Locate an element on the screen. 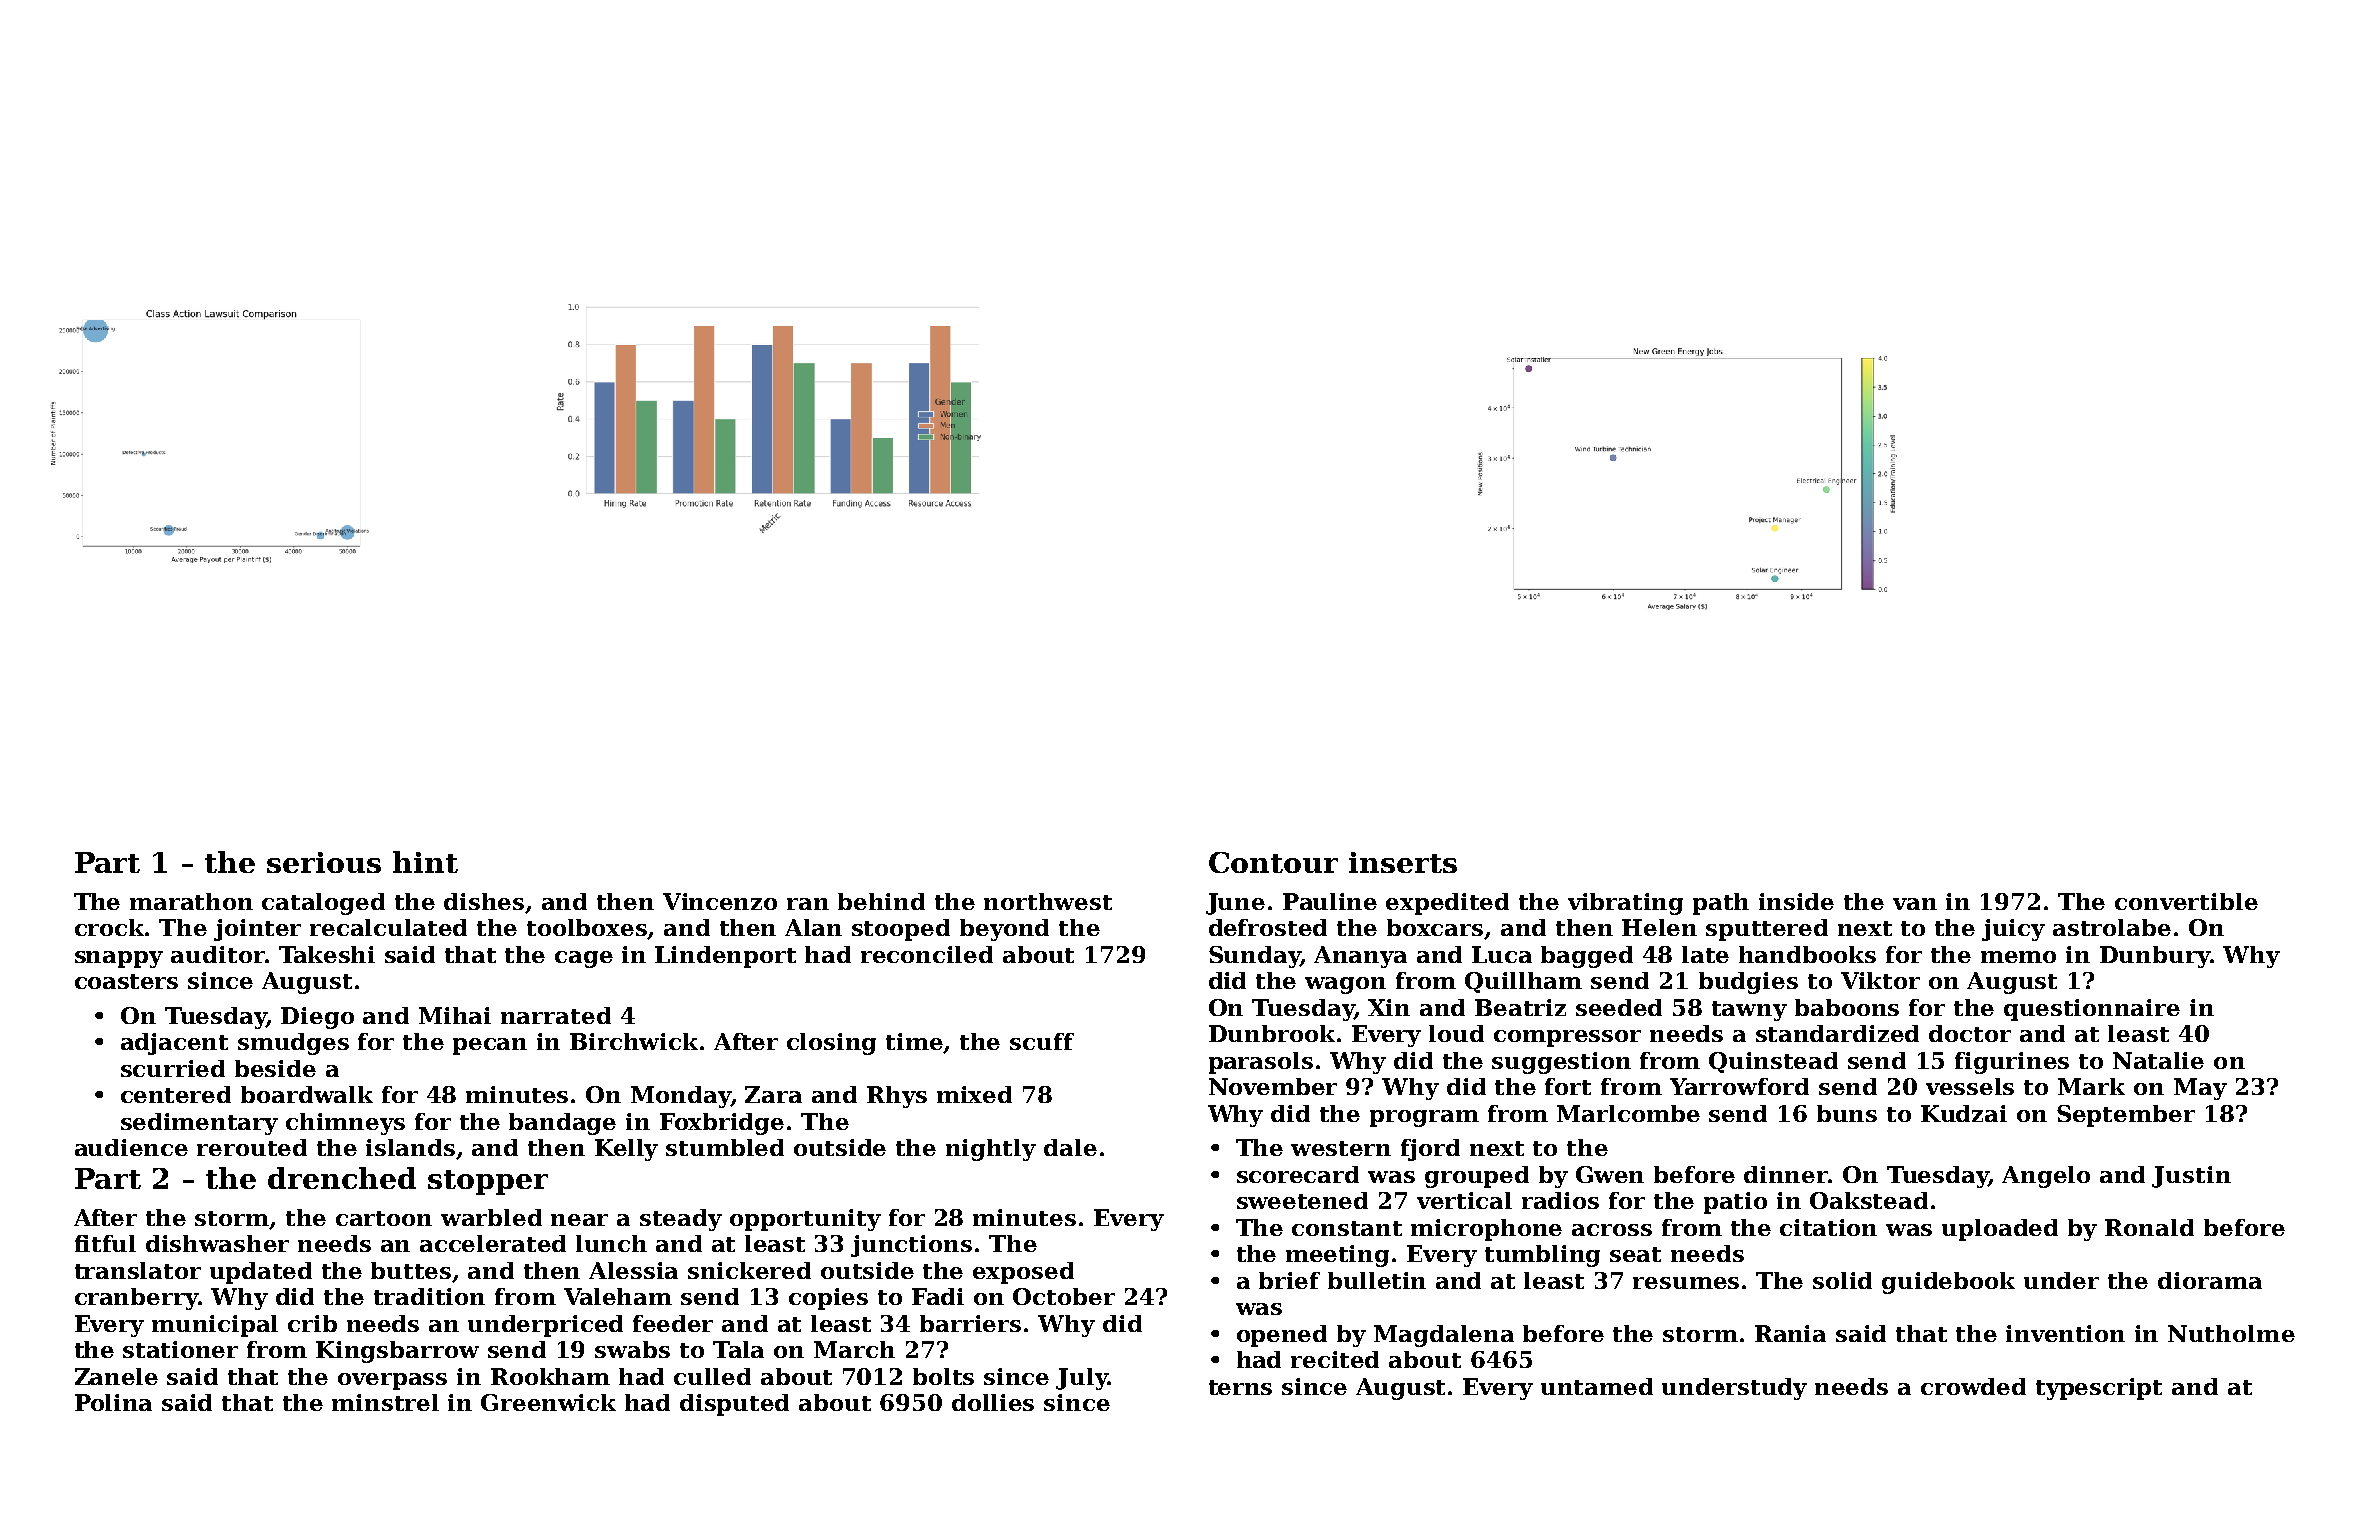 The height and width of the screenshot is (1540, 2380). disputed is located at coordinates (734, 1405).
